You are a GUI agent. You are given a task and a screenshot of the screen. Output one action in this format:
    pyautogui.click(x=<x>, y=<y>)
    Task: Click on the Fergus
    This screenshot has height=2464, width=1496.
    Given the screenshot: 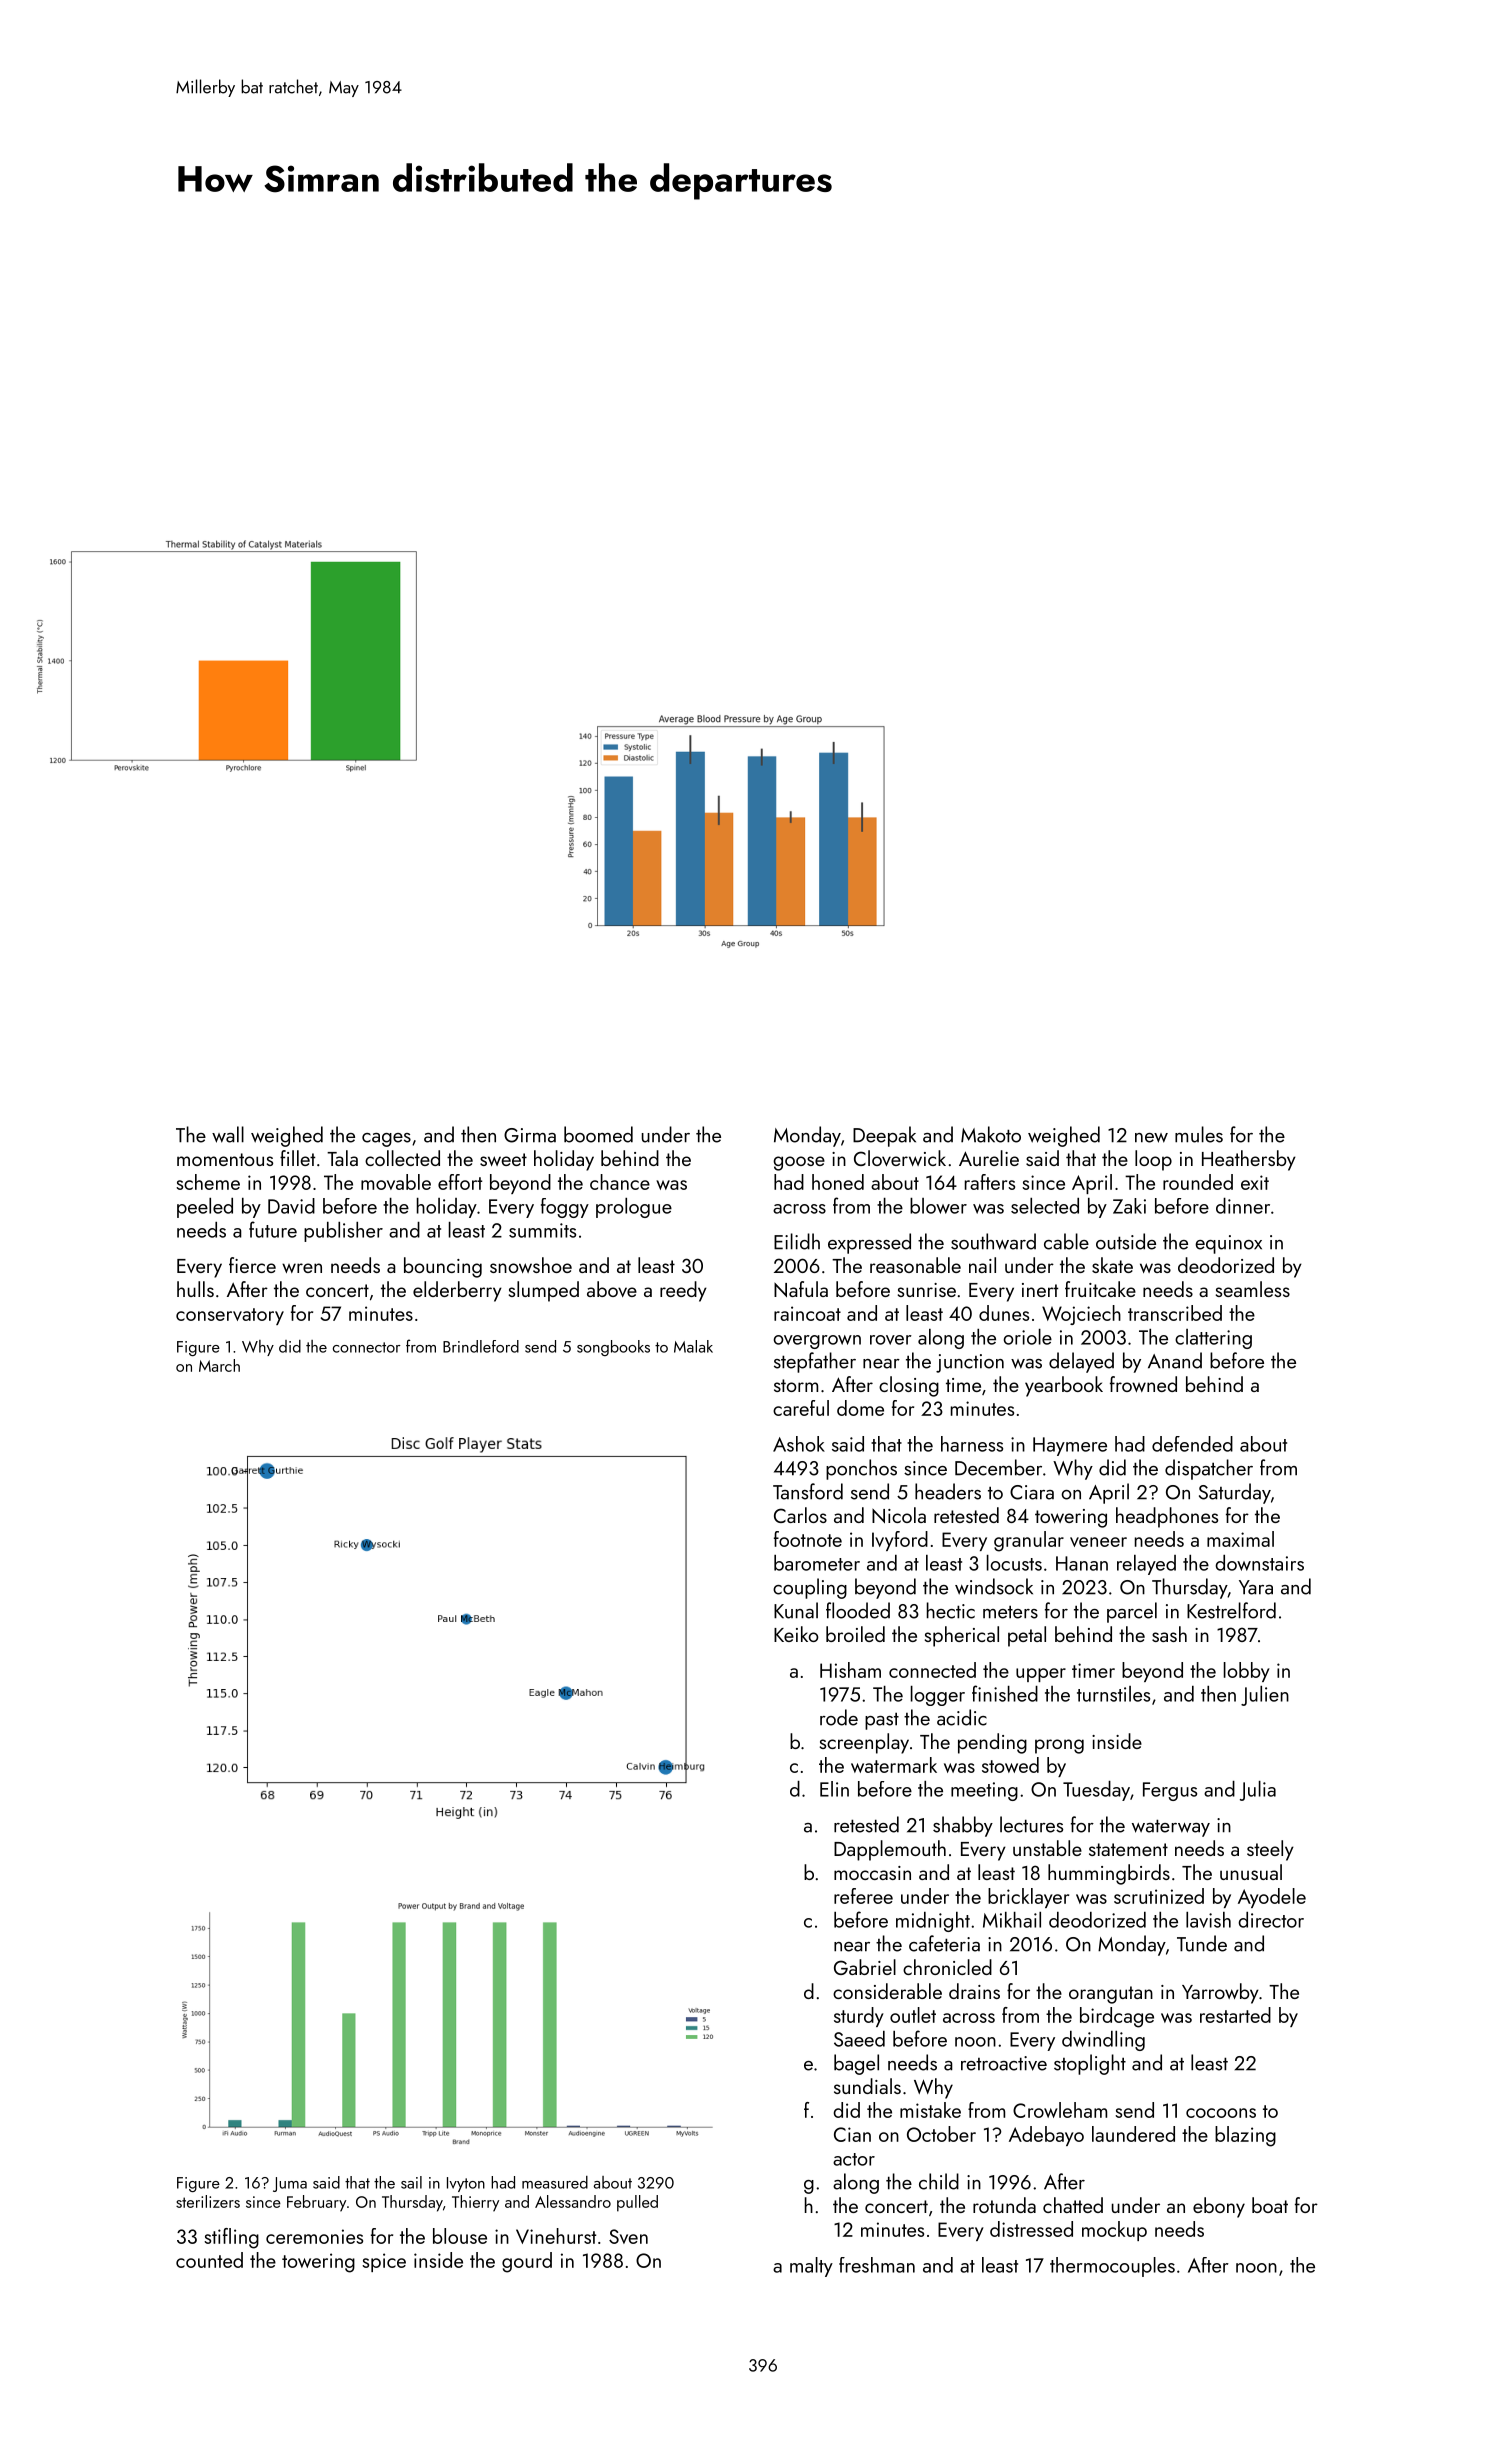 What is the action you would take?
    pyautogui.click(x=1170, y=1791)
